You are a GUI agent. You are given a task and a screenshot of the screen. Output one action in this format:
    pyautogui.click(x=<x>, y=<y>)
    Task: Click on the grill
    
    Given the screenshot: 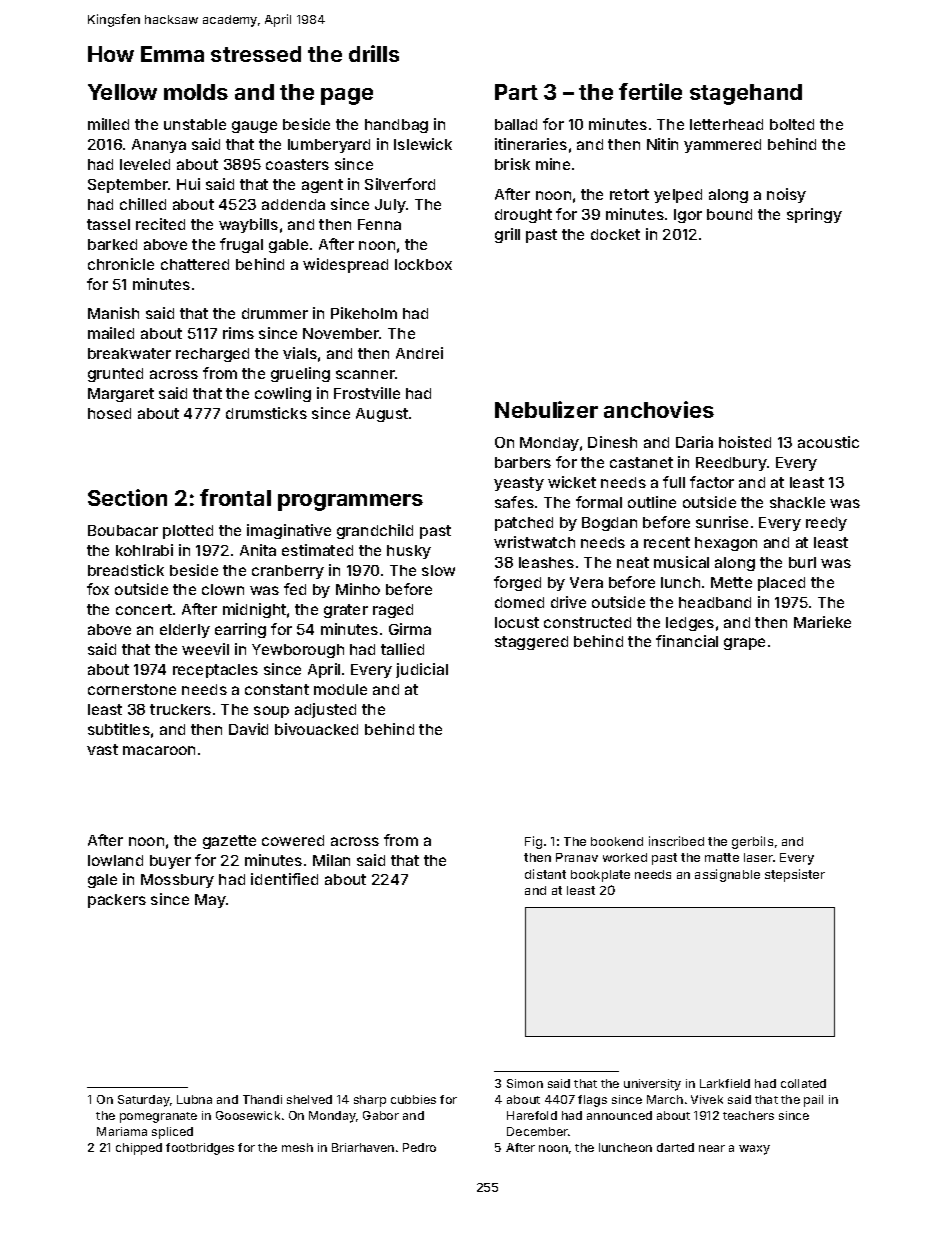 What is the action you would take?
    pyautogui.click(x=507, y=235)
